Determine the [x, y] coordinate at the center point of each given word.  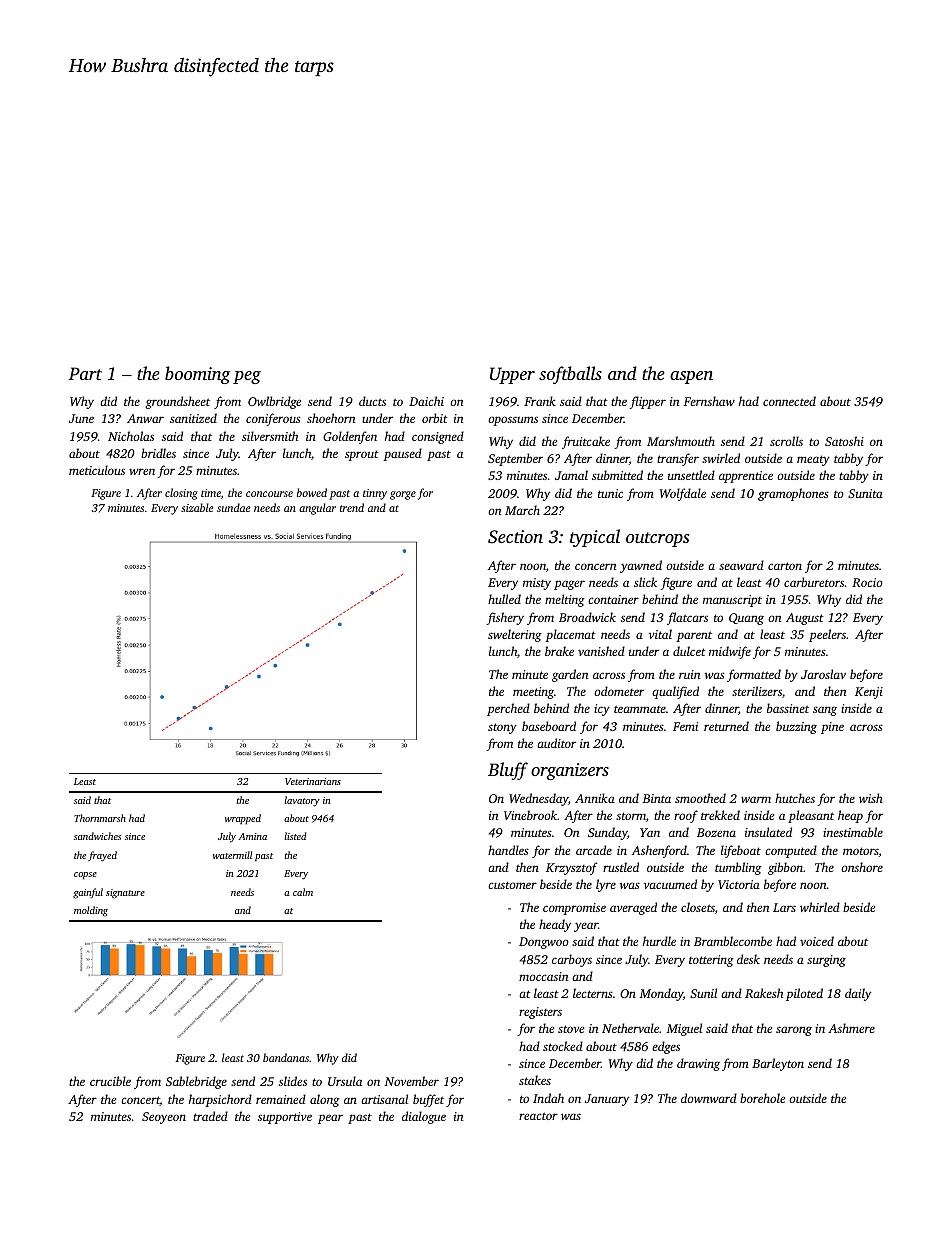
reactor [538, 1116]
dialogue [424, 1117]
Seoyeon [164, 1118]
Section [515, 537]
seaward [741, 565]
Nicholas [131, 436]
